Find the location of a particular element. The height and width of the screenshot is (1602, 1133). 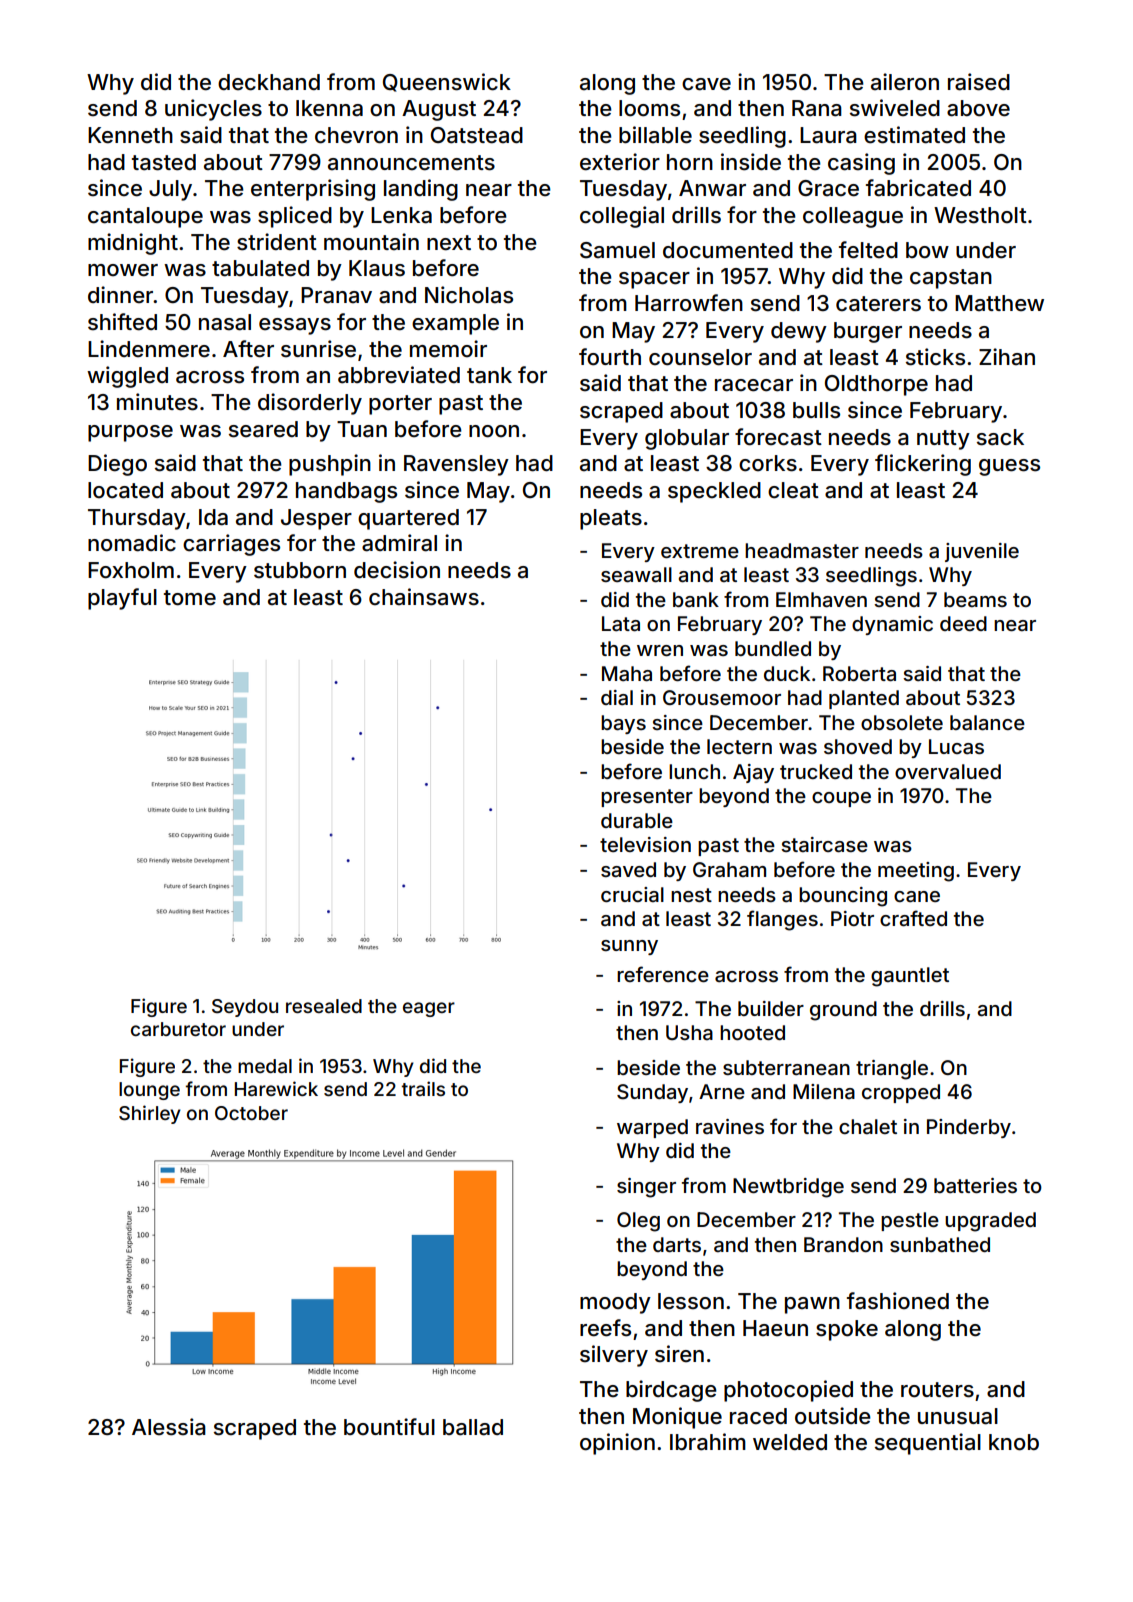

Queenswick is located at coordinates (447, 82).
